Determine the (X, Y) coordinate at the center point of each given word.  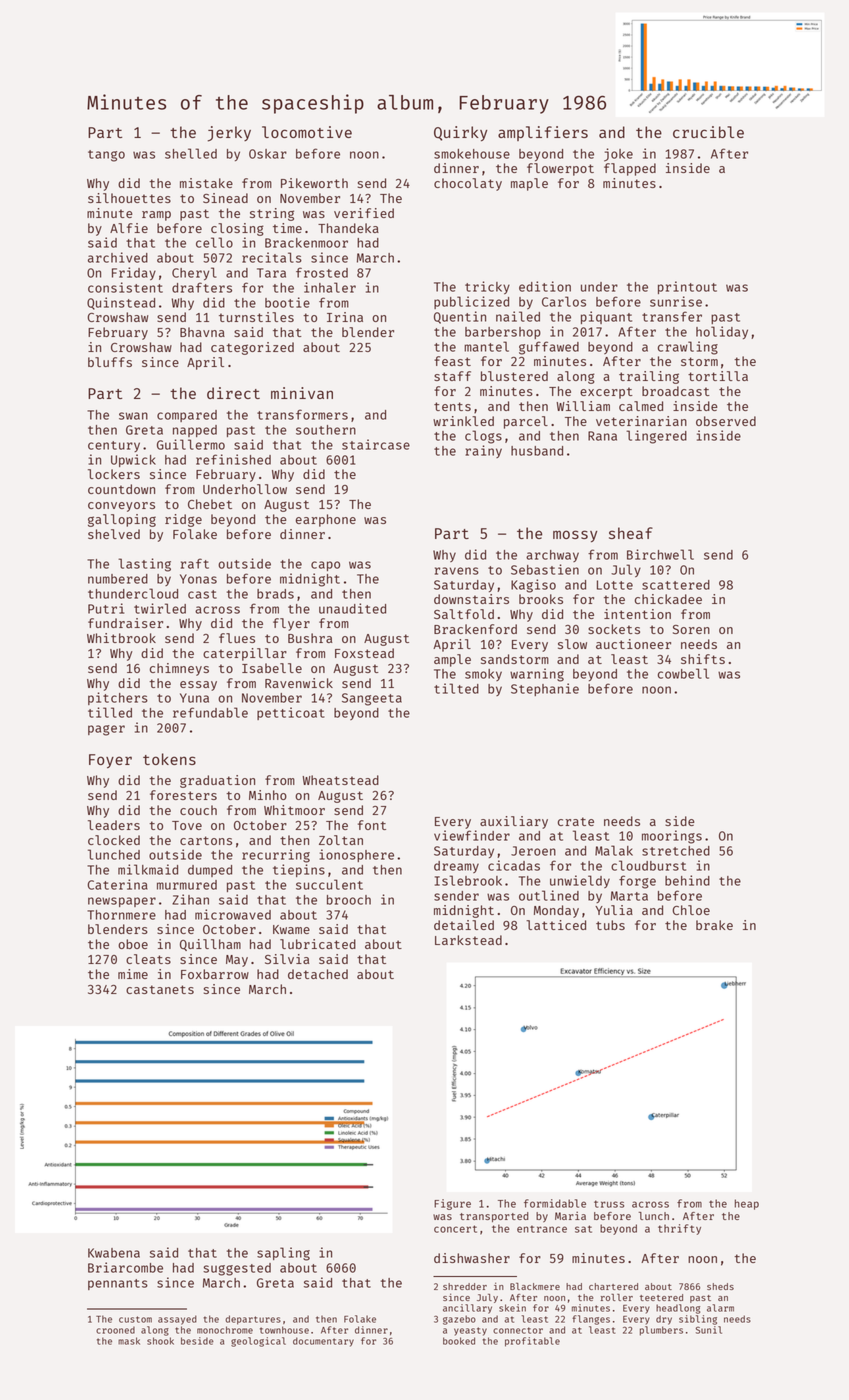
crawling (688, 348)
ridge (183, 520)
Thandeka (348, 228)
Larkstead (468, 940)
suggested (237, 1269)
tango (106, 156)
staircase (376, 444)
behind (687, 880)
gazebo (459, 1320)
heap (747, 1204)
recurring (276, 856)
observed (726, 421)
